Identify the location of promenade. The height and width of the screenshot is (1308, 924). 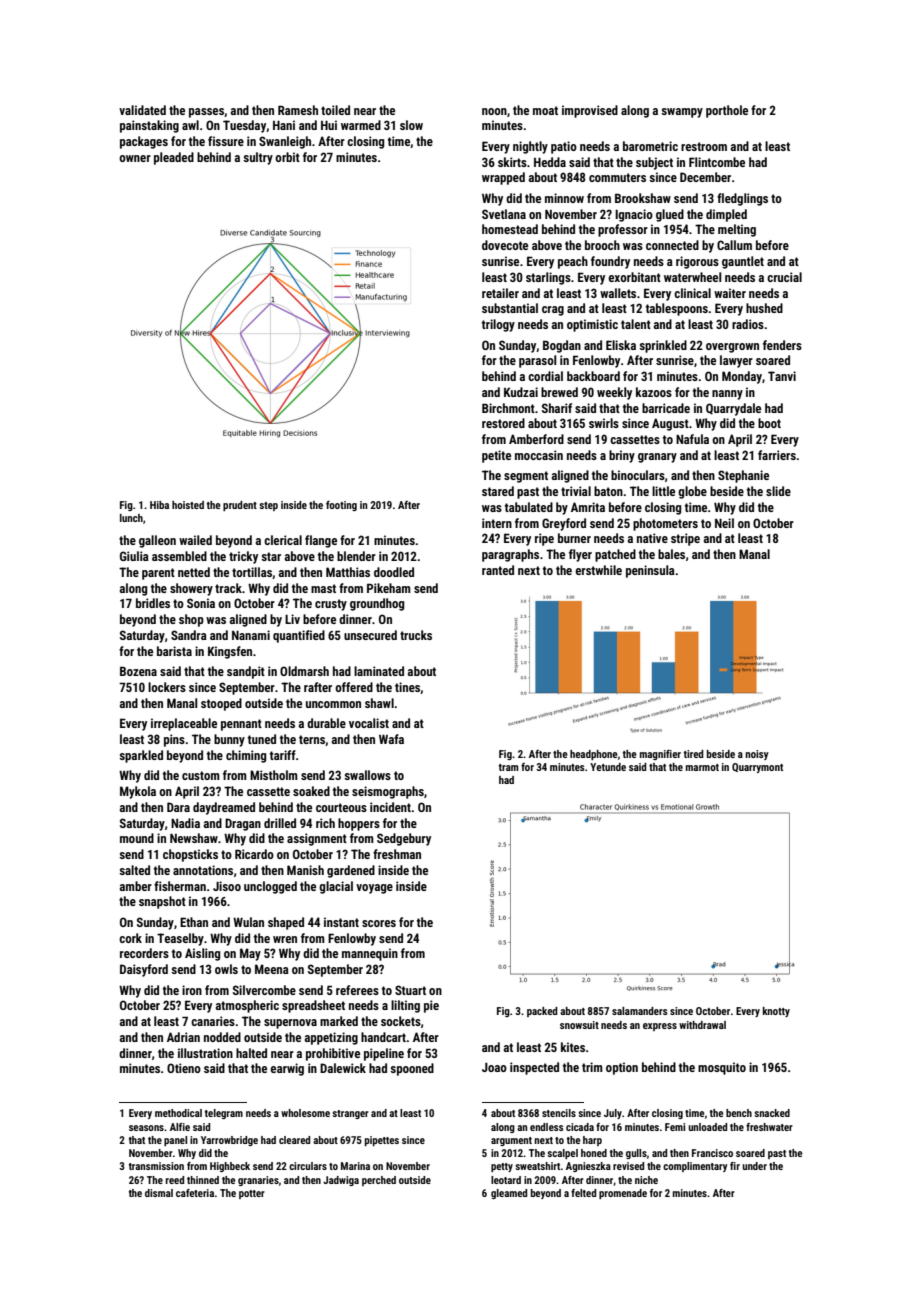
(623, 1194).
